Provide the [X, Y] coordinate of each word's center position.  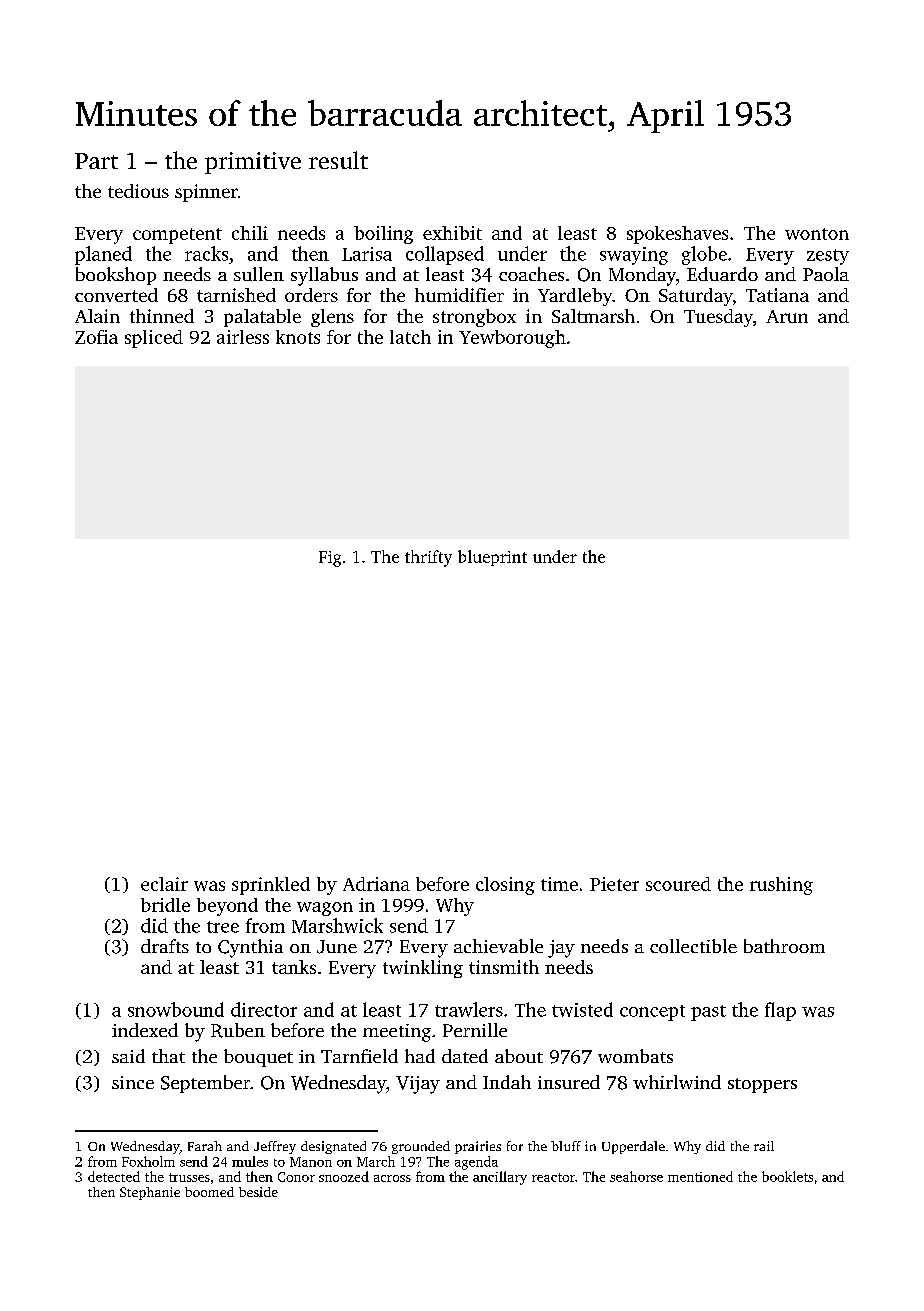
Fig [330, 559]
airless [243, 337]
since [133, 1082]
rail [764, 1146]
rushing [781, 886]
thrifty [428, 558]
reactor [553, 1177]
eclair [164, 884]
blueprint [492, 558]
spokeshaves [677, 235]
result [338, 160]
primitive [253, 163]
